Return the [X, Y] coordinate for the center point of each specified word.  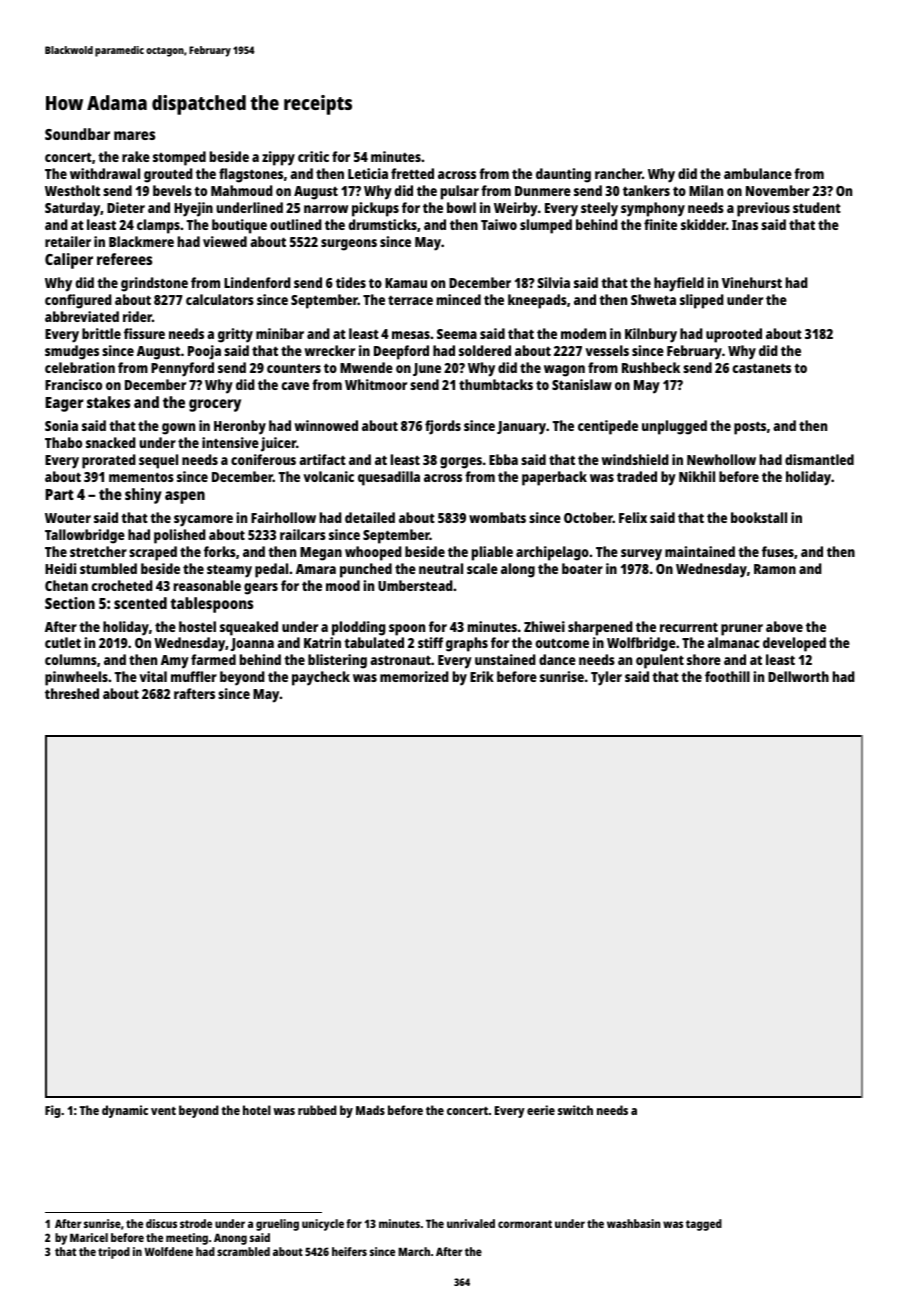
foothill [727, 676]
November [778, 190]
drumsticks [383, 224]
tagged [704, 1225]
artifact [322, 459]
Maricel [89, 1237]
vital [153, 676]
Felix [633, 517]
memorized [414, 676]
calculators [220, 299]
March [414, 1251]
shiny [143, 496]
